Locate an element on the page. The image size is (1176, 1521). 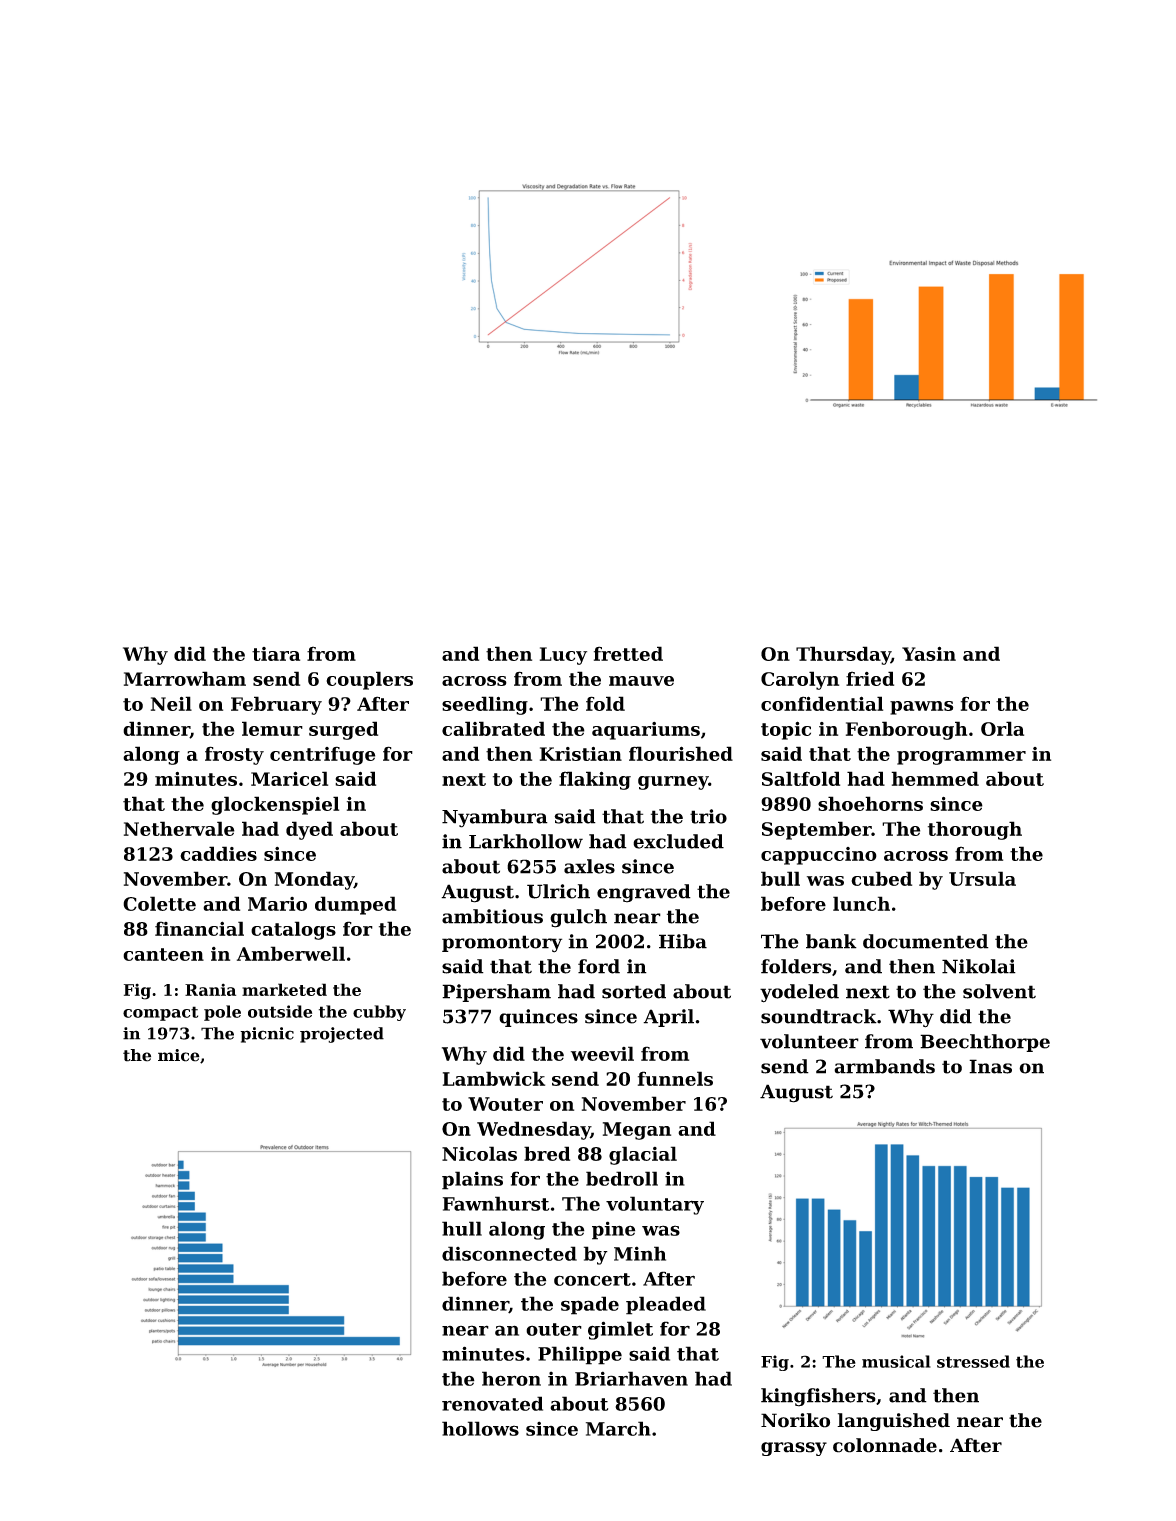
Minh is located at coordinates (640, 1253).
